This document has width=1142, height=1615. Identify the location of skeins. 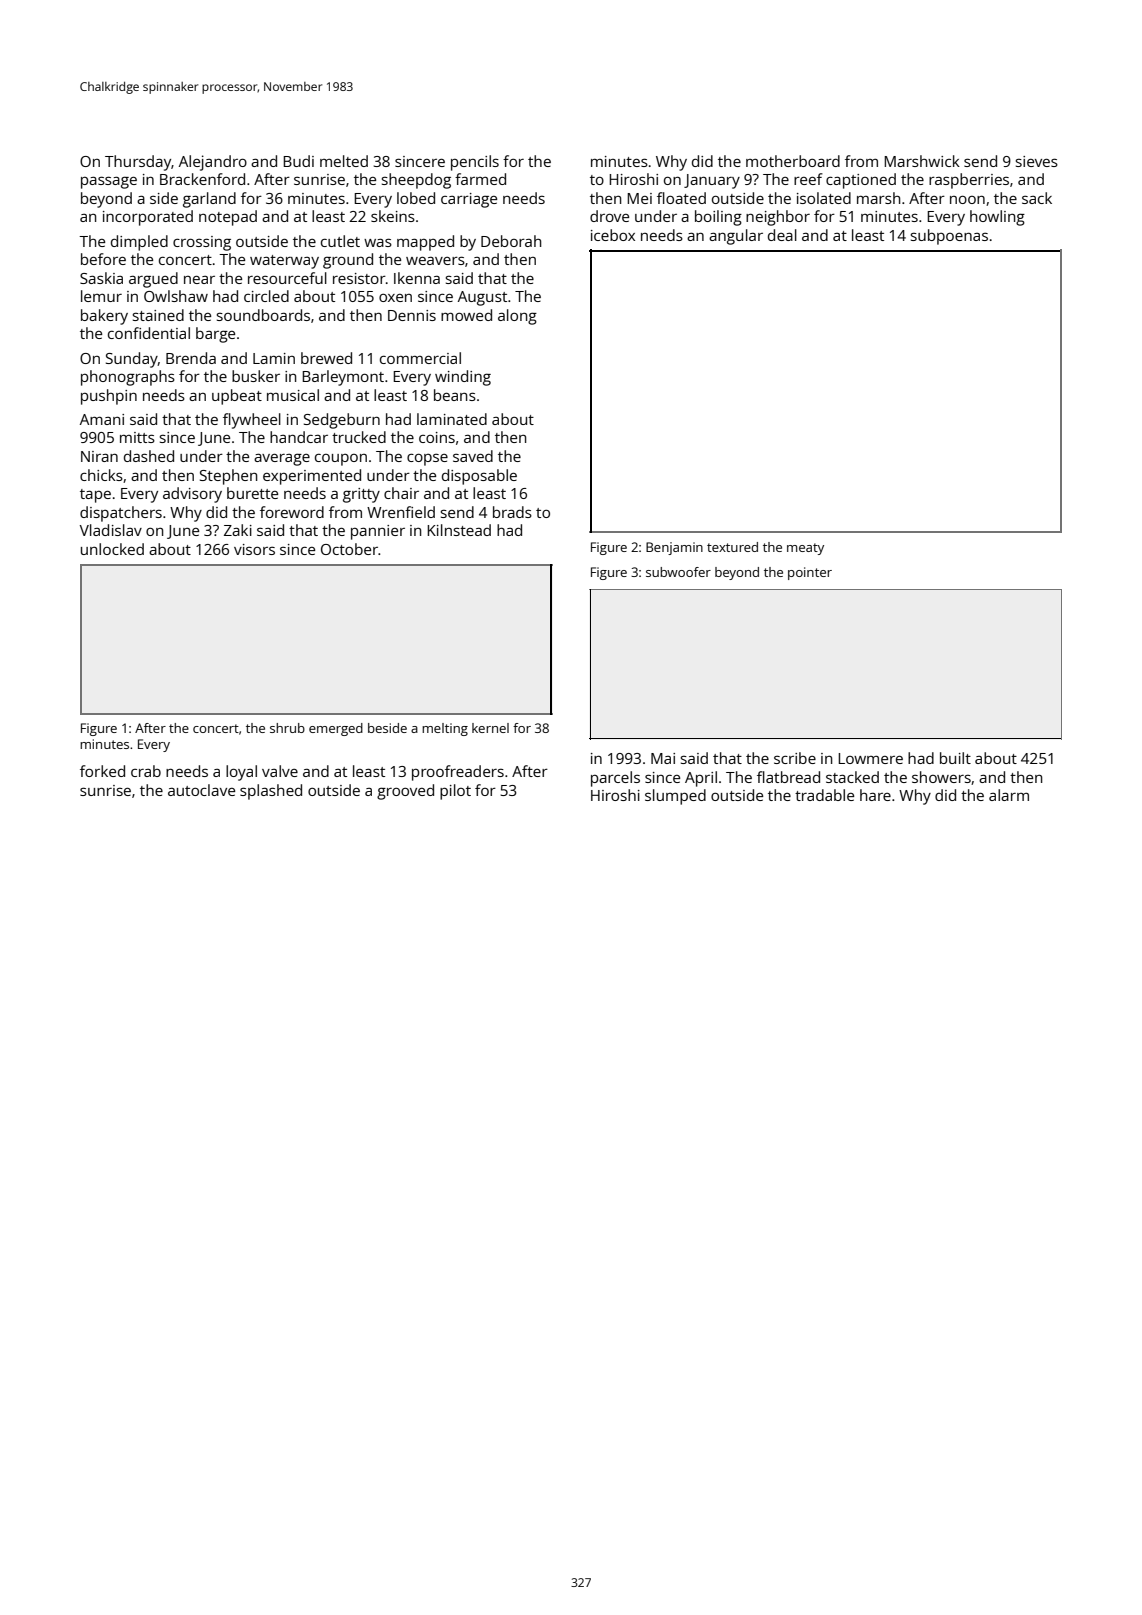
(393, 216).
